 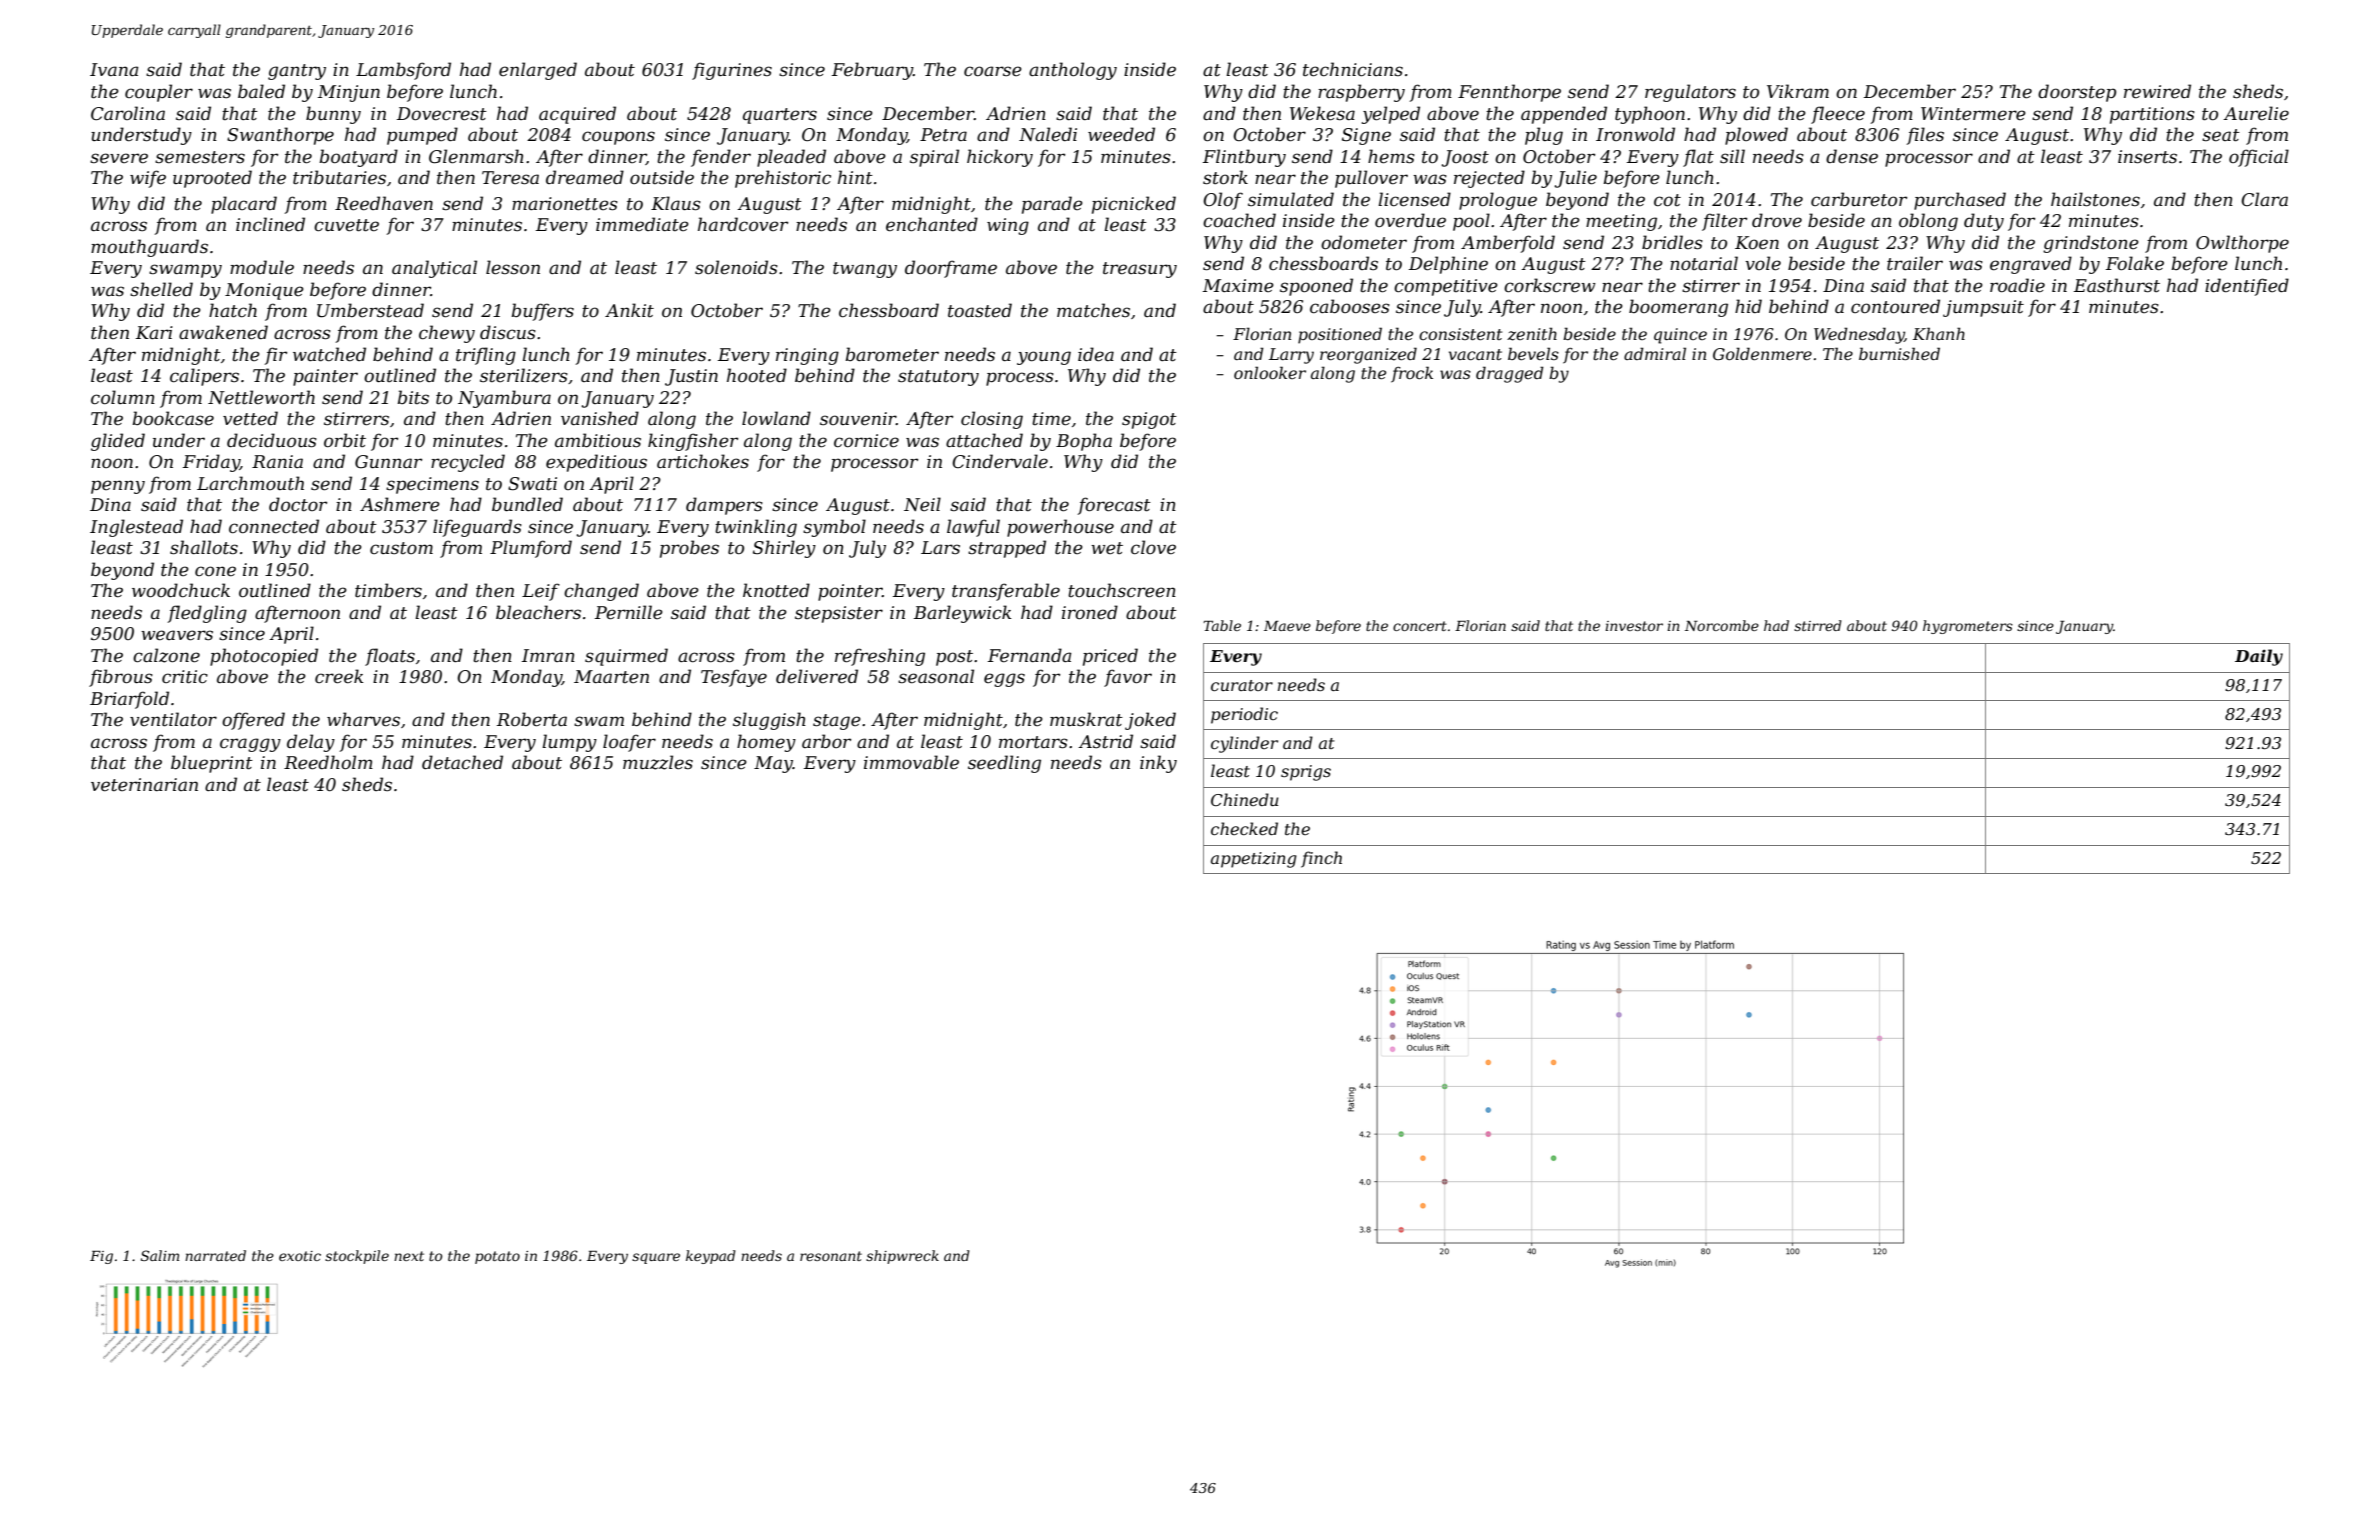 What do you see at coordinates (300, 1256) in the page?
I see `exotic` at bounding box center [300, 1256].
